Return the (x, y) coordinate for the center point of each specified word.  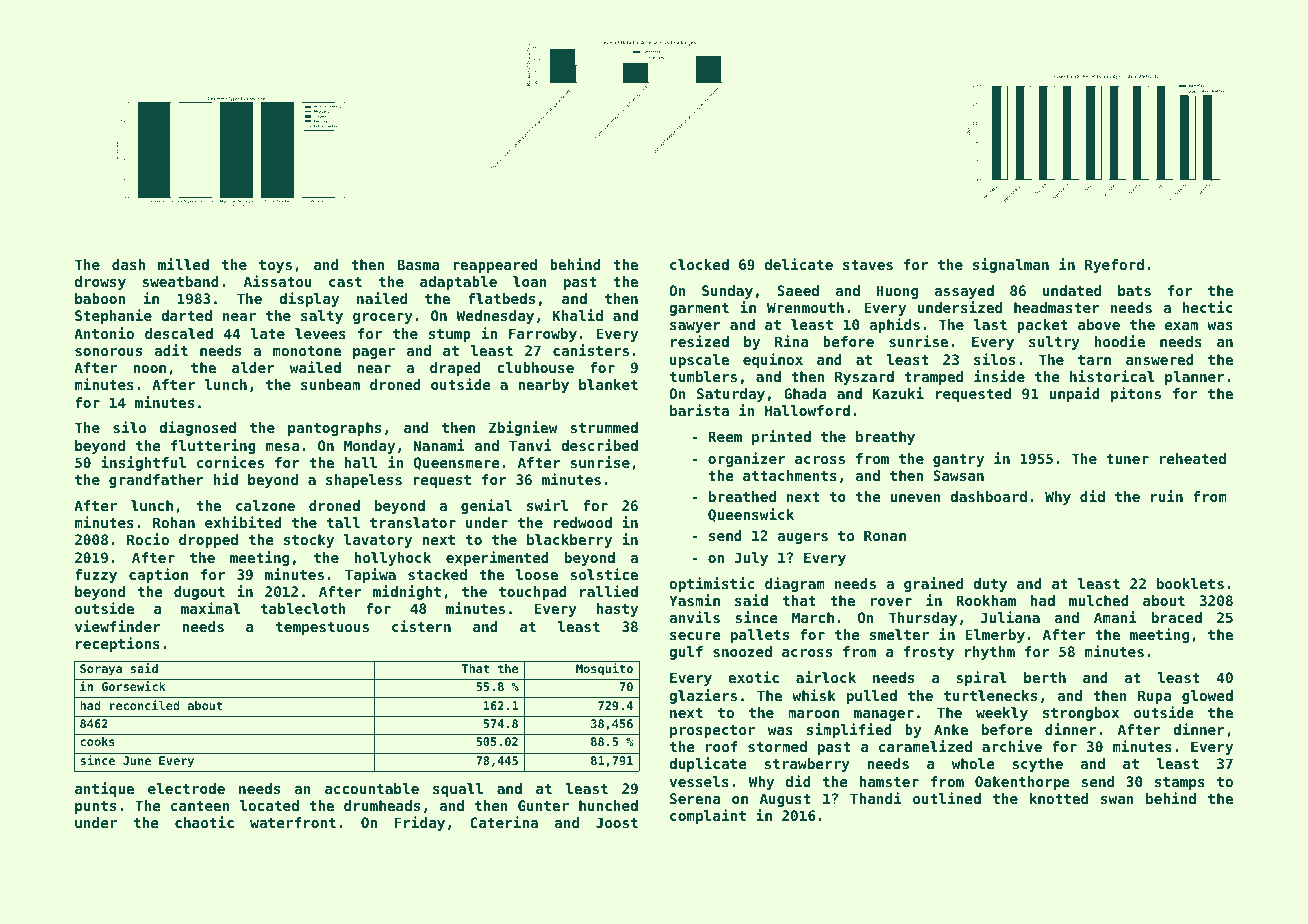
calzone (265, 505)
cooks (97, 741)
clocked (699, 264)
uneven (915, 498)
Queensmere (457, 463)
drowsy (100, 283)
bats (1134, 290)
